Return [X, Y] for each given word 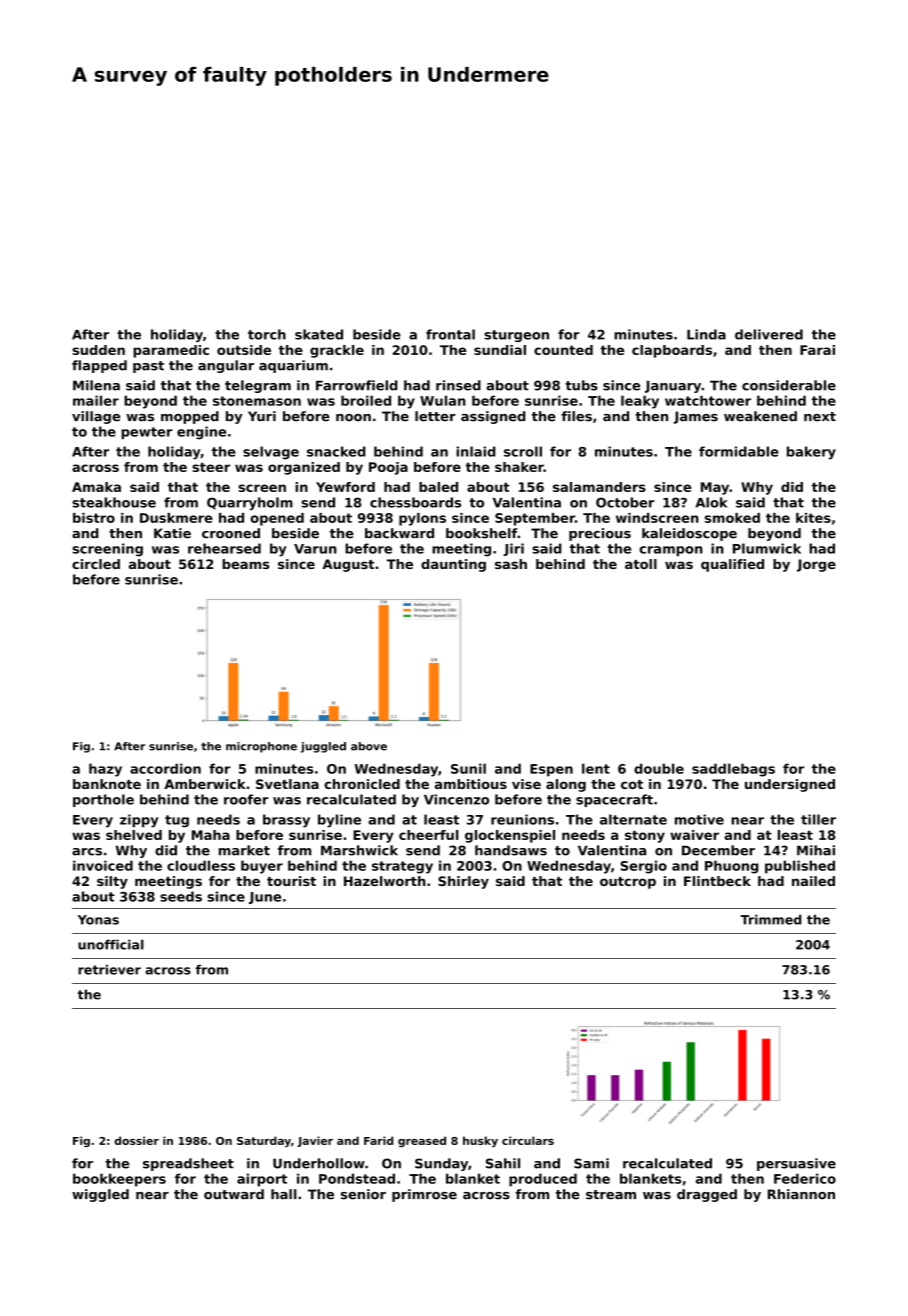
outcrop [628, 883]
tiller [818, 819]
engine [201, 433]
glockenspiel [510, 836]
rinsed [458, 385]
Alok [711, 502]
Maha [211, 835]
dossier [137, 1140]
